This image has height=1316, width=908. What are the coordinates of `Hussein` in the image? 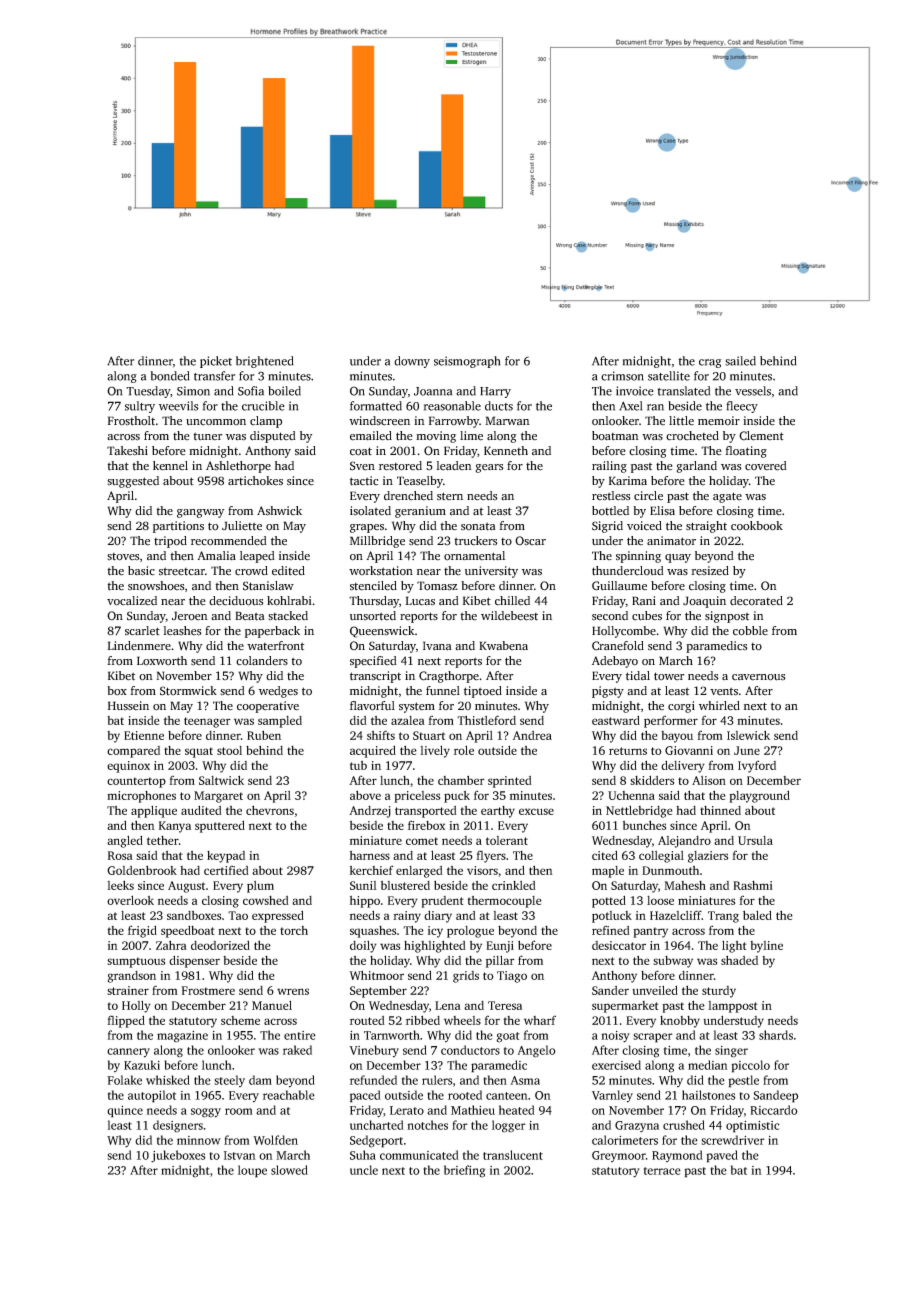 It's located at (128, 706).
